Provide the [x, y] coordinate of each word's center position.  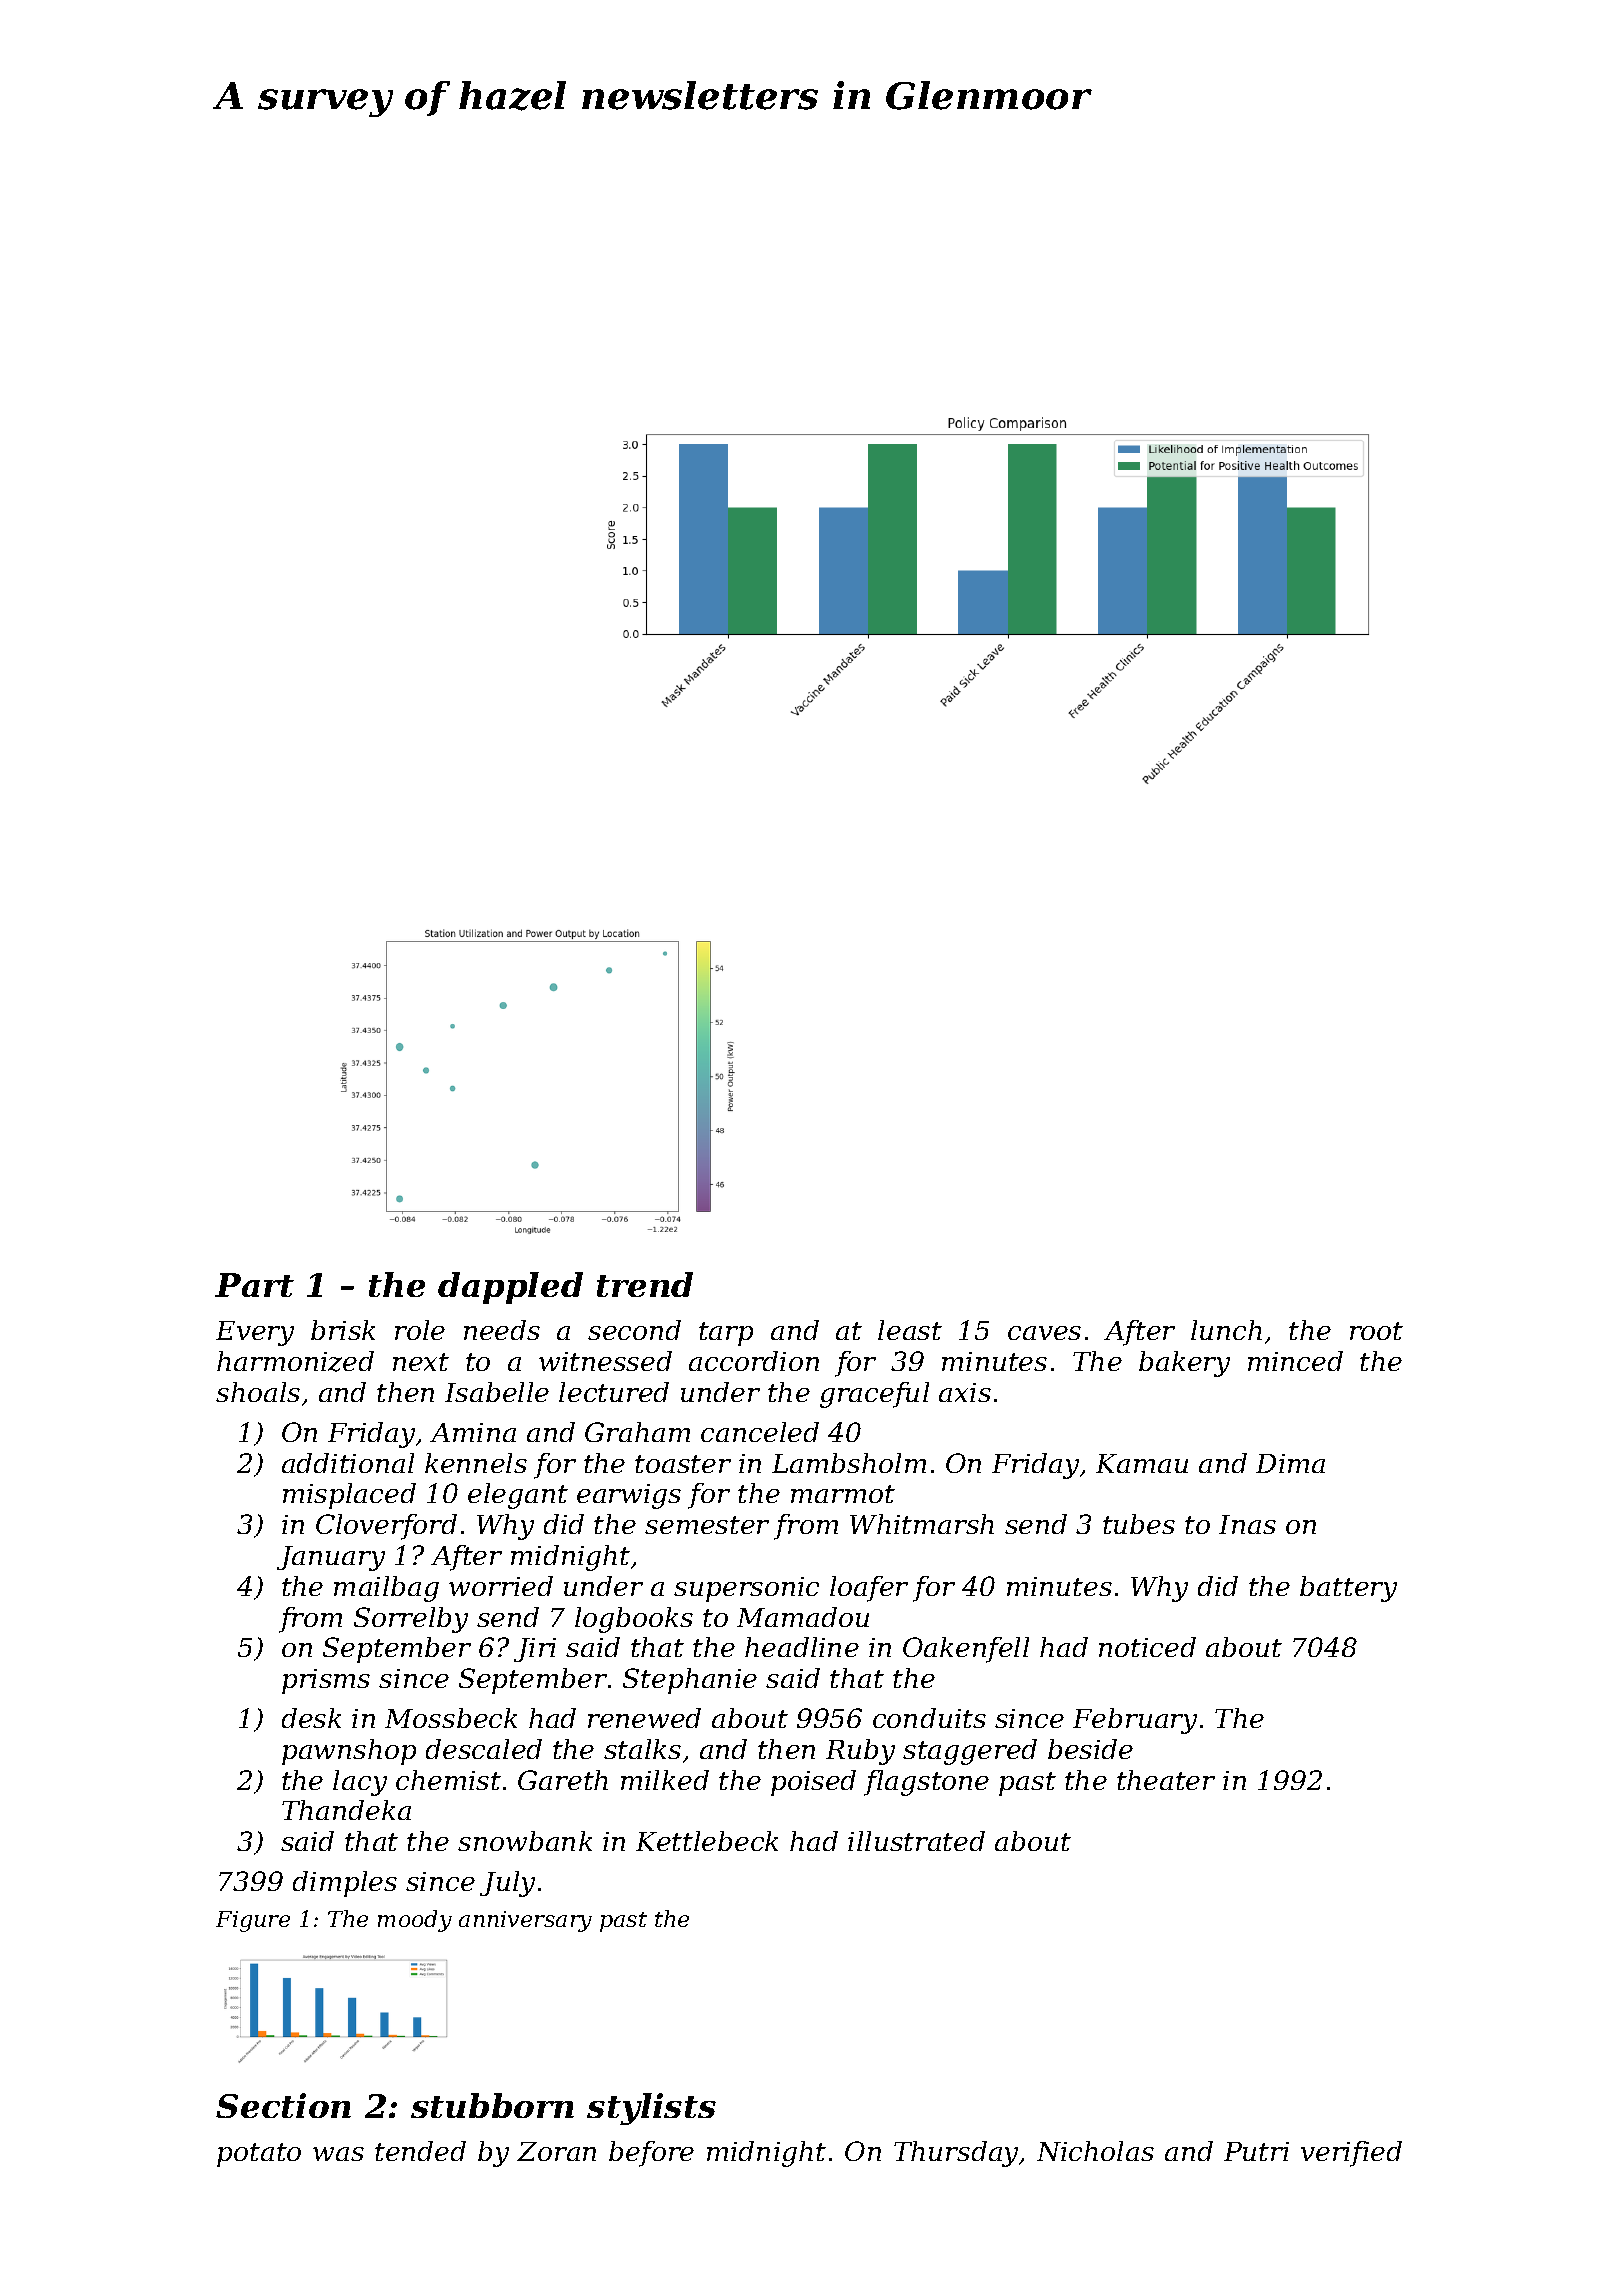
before [651, 2154]
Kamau [1142, 1463]
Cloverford [386, 1527]
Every [255, 1333]
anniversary [525, 1921]
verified [1351, 2154]
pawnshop [349, 1752]
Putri [1256, 2151]
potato [259, 2155]
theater [1166, 1780]
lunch [1226, 1330]
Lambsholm [849, 1463]
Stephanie [690, 1681]
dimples [345, 1884]
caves [1044, 1333]
